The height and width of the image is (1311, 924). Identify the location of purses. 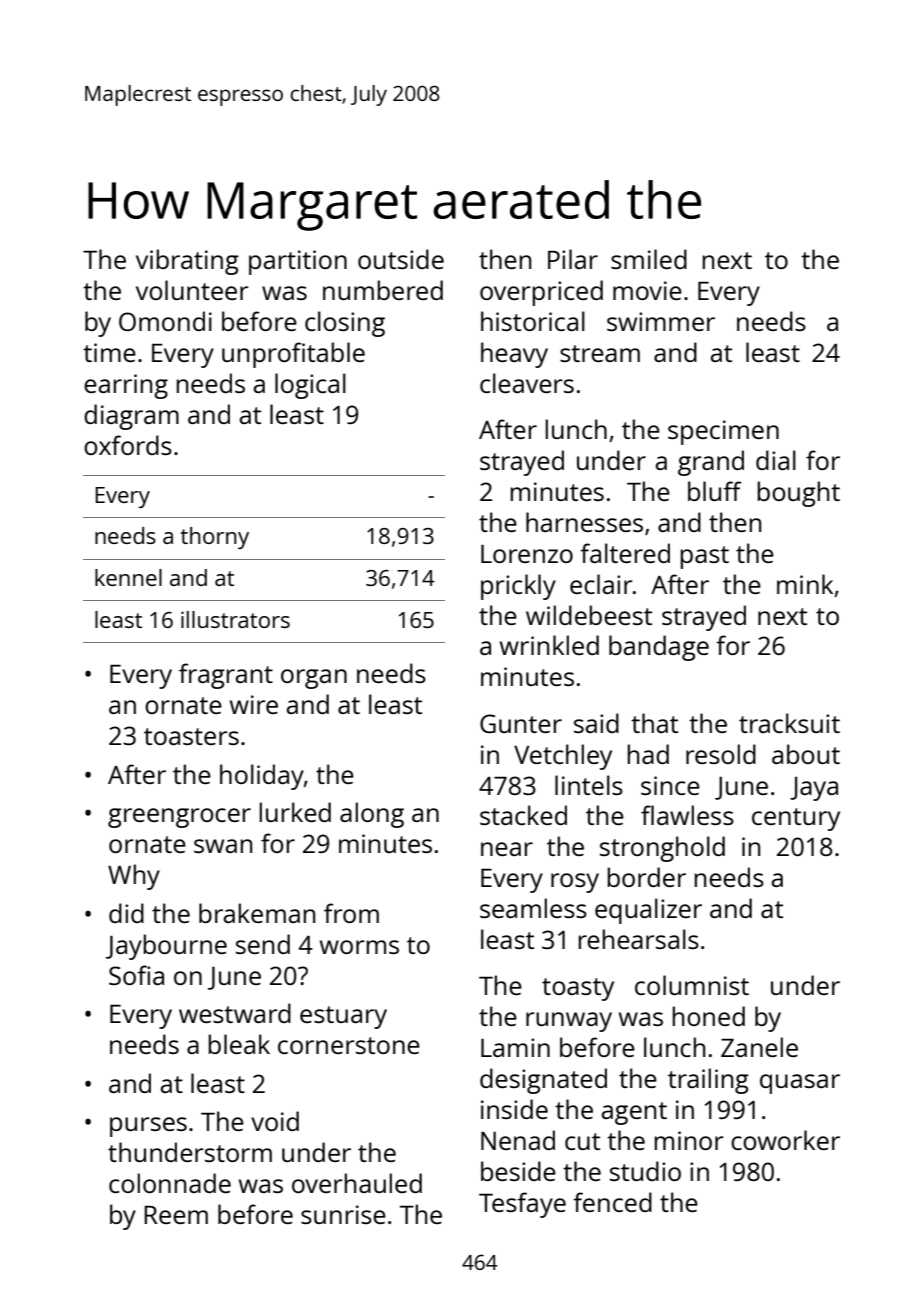
(148, 1127).
